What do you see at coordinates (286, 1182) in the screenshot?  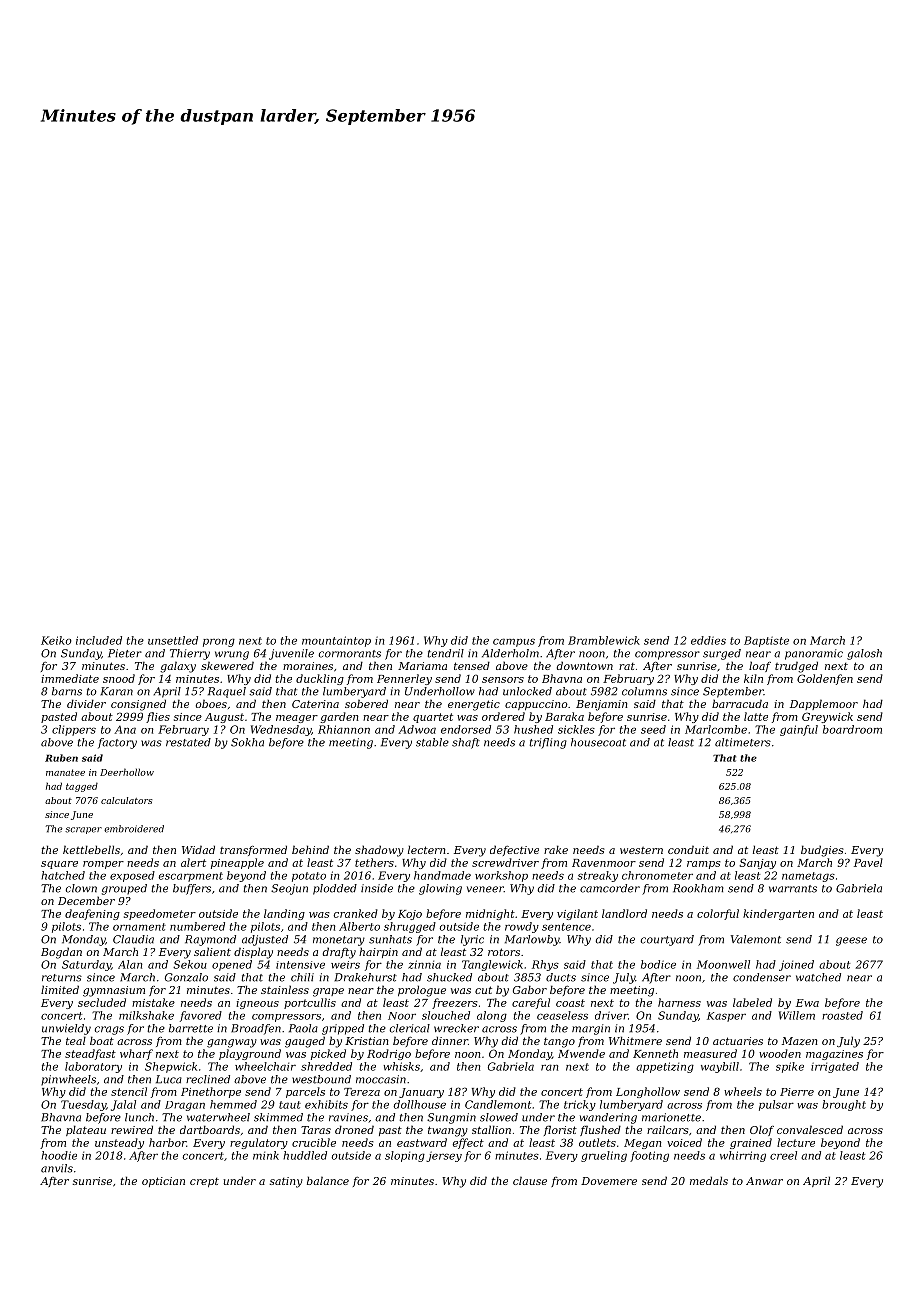 I see `satiny` at bounding box center [286, 1182].
